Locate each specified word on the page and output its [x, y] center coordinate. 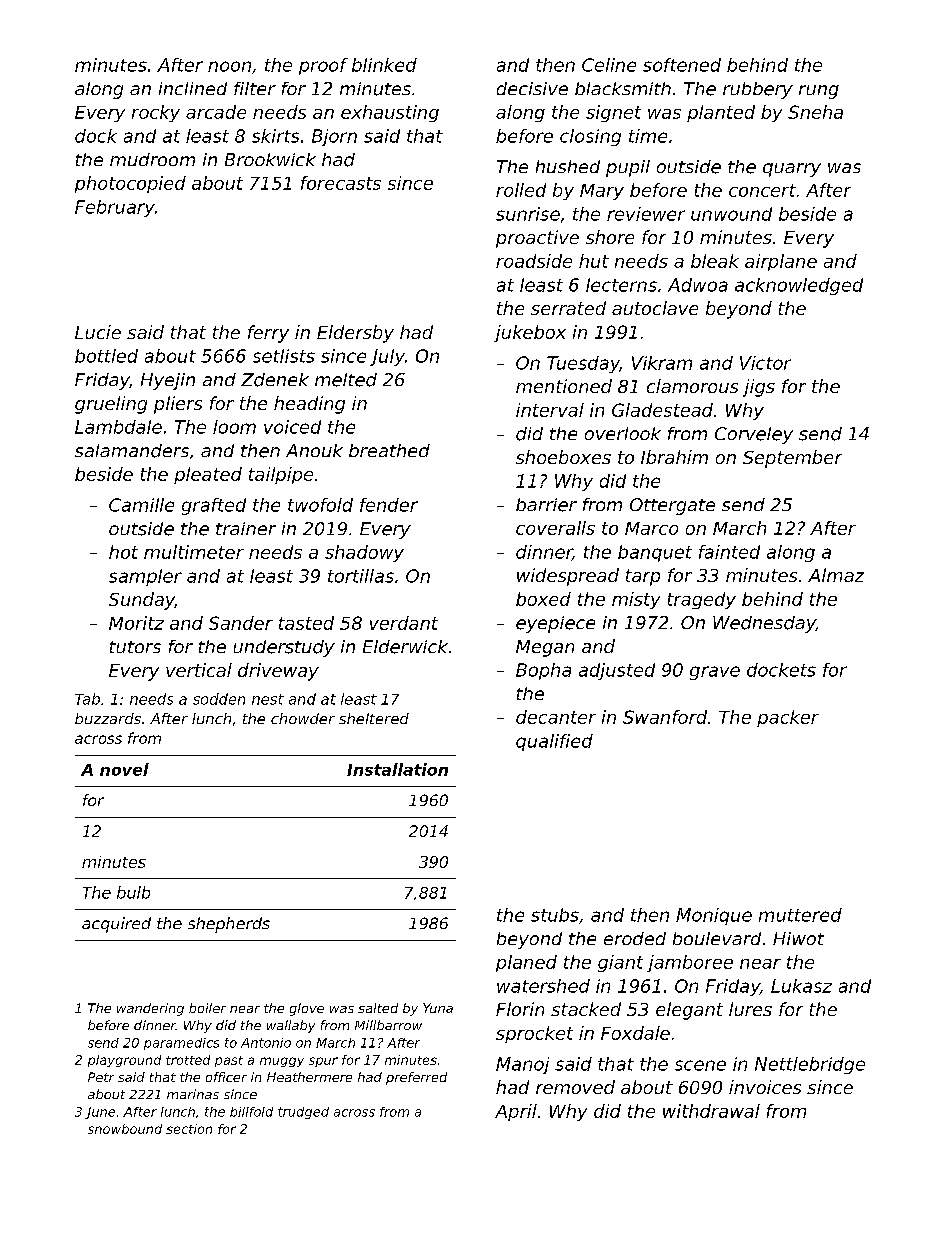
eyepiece [555, 624]
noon [229, 66]
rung [819, 92]
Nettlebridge [810, 1065]
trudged [303, 1113]
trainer [246, 528]
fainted [729, 552]
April [516, 1112]
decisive [532, 88]
